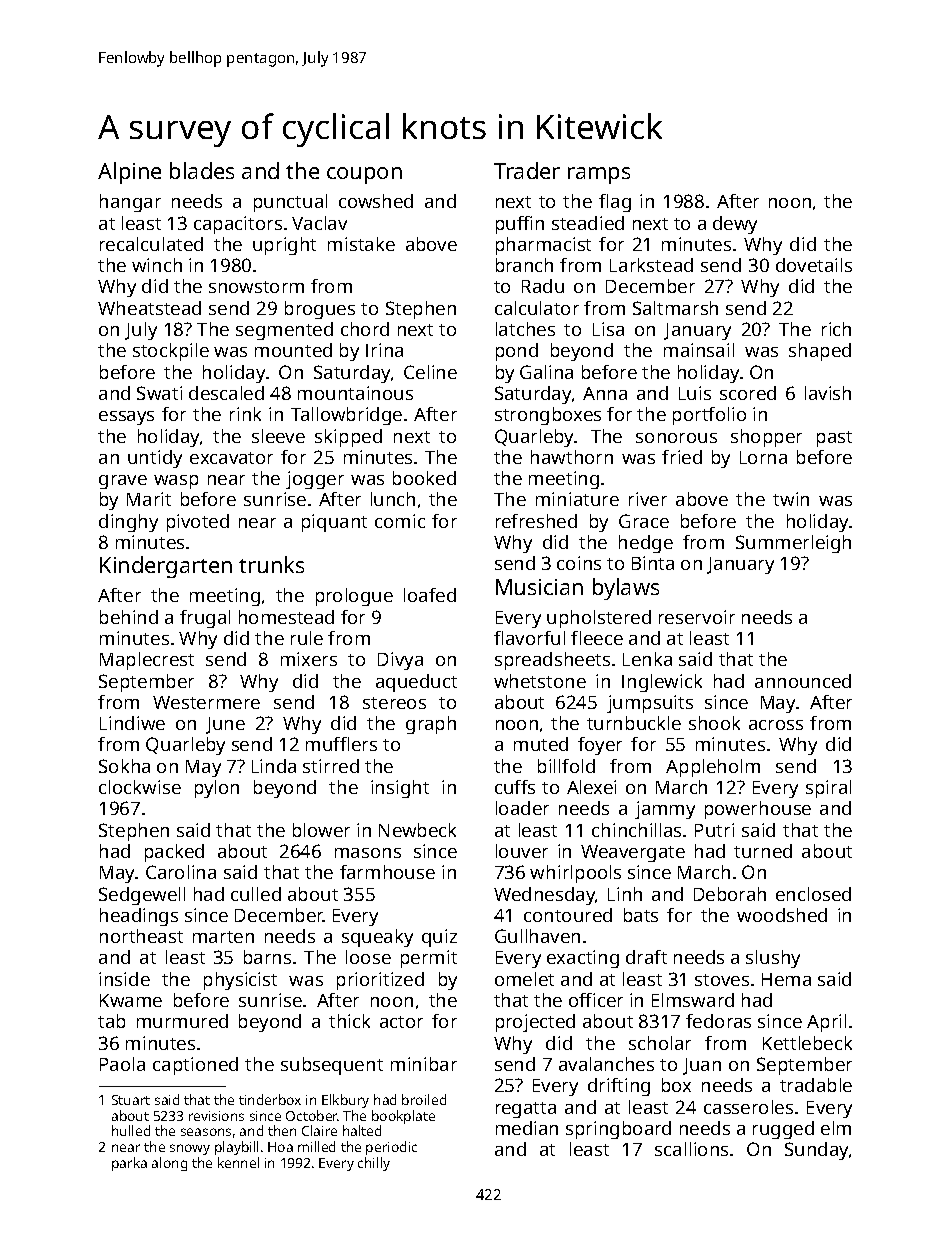  I want to click on shook, so click(714, 723).
